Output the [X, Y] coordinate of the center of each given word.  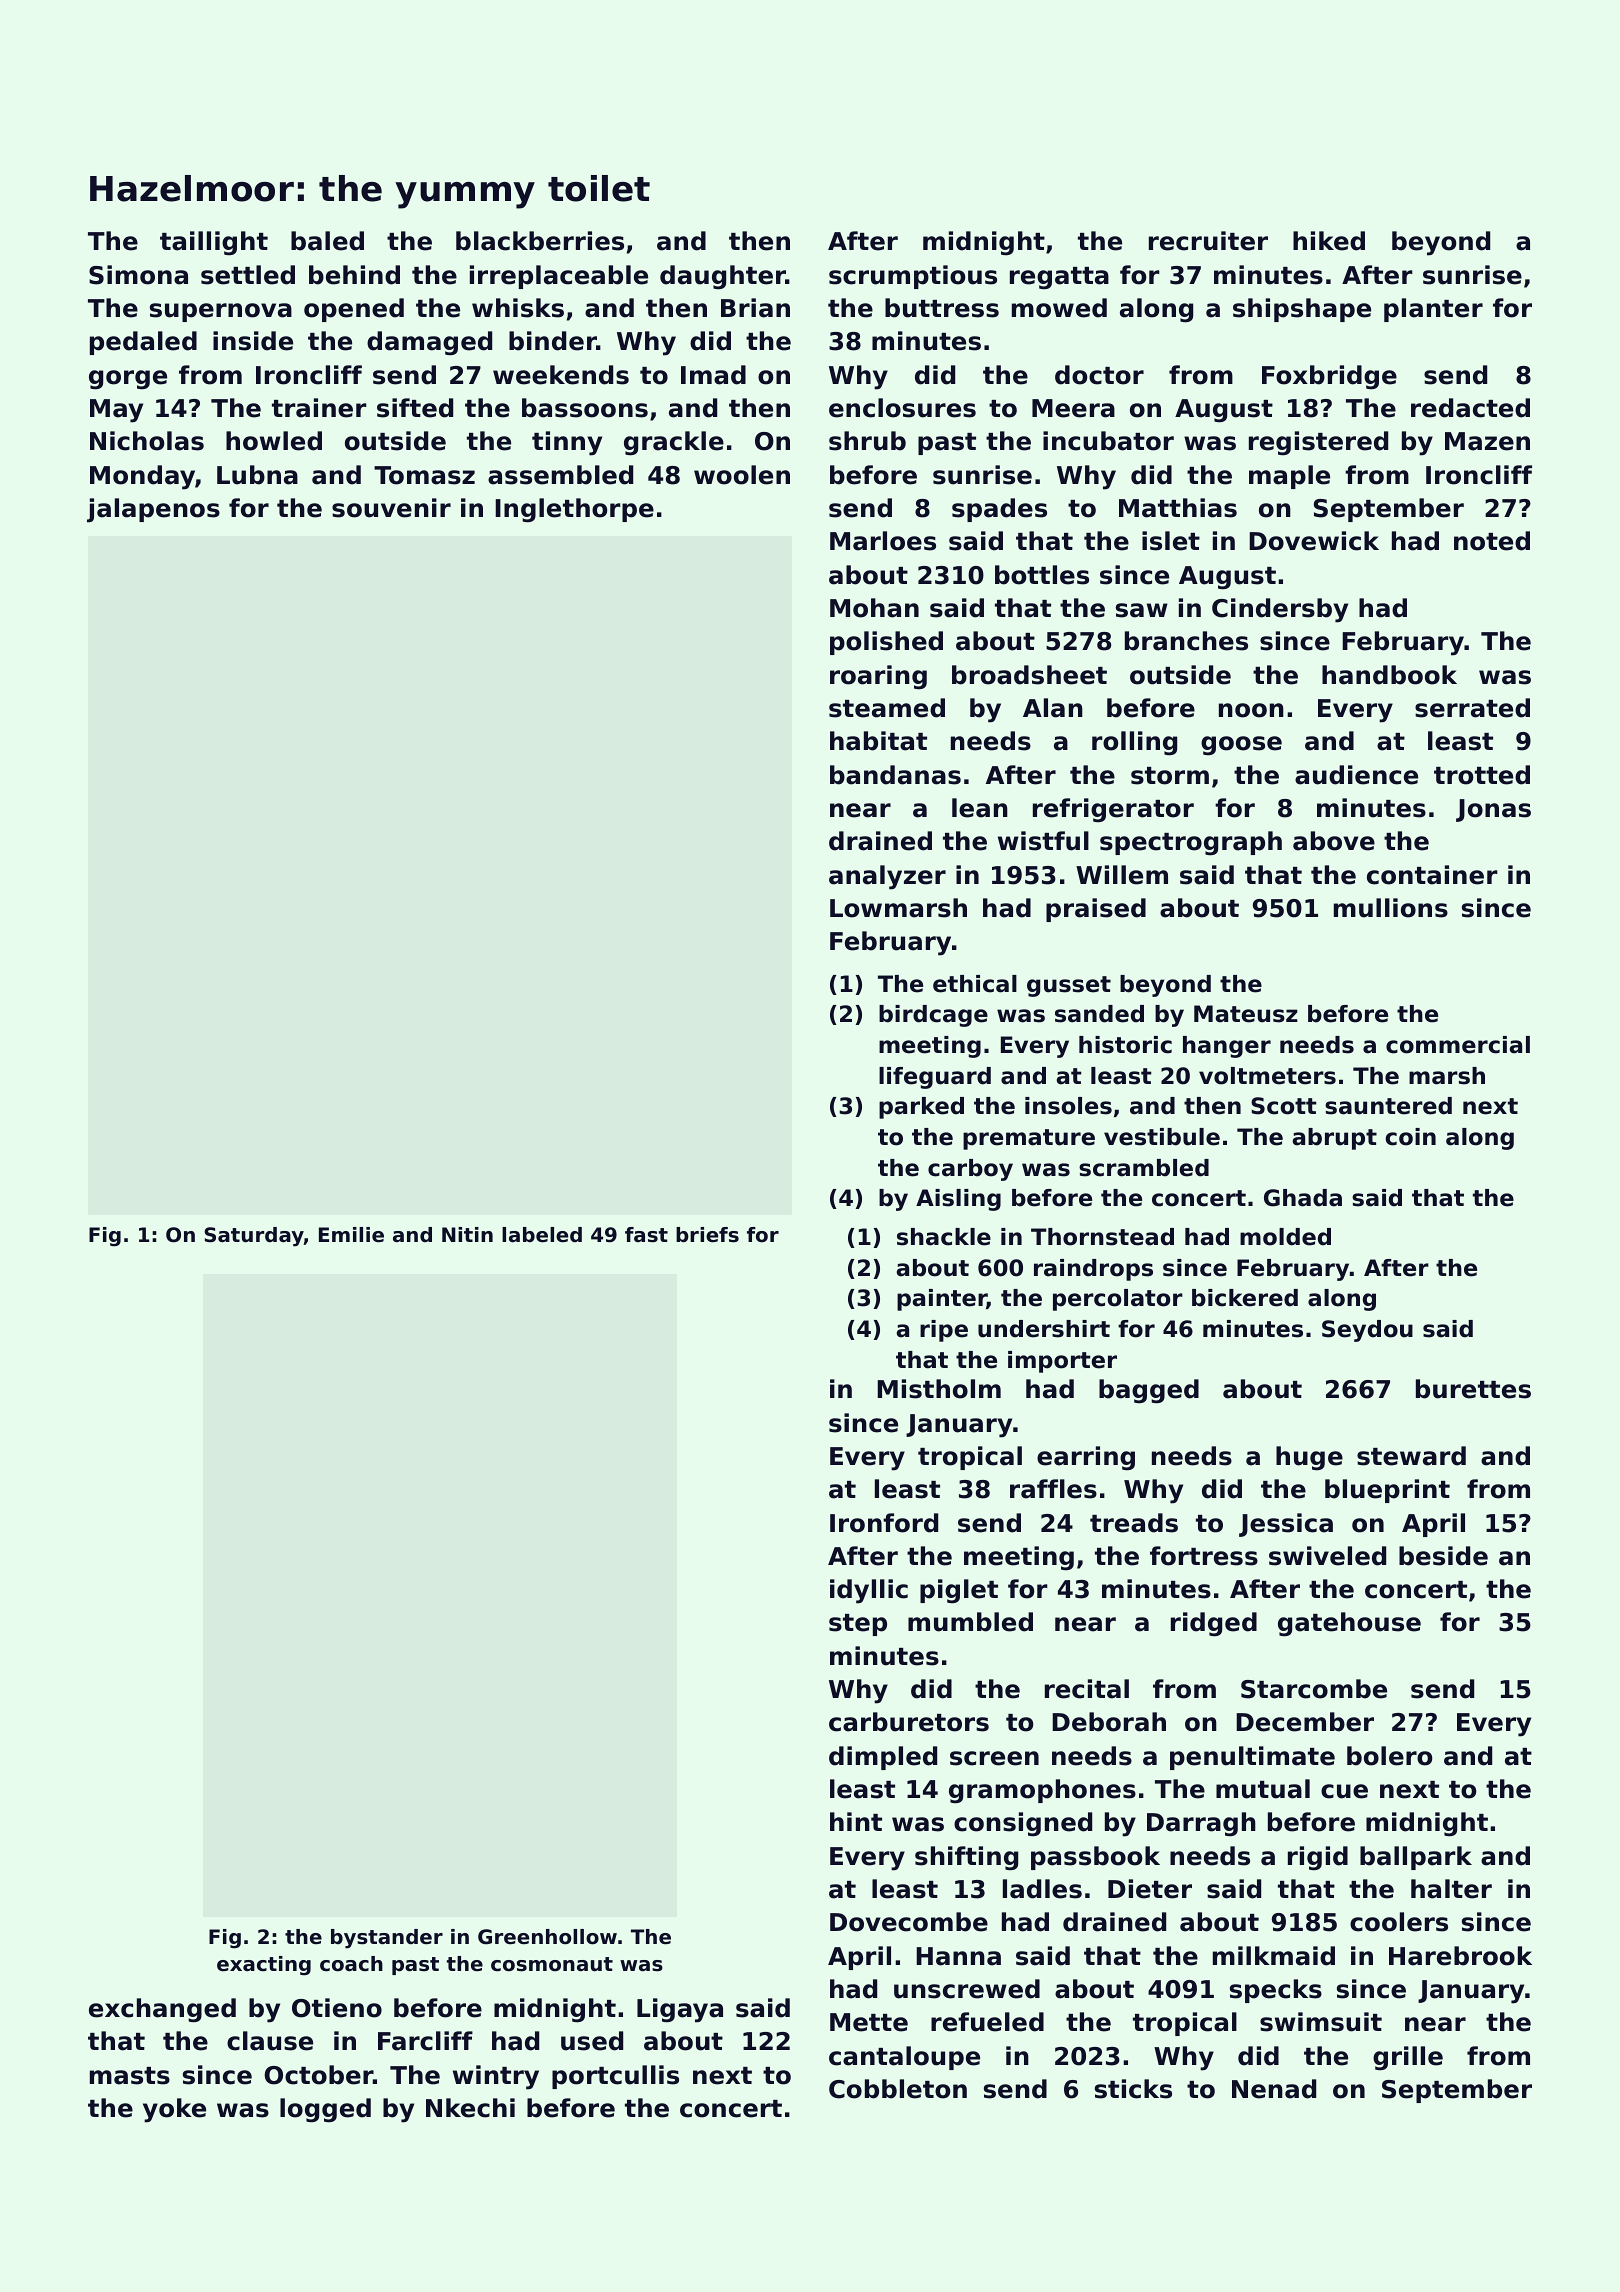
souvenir [391, 508]
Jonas [1493, 810]
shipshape [1302, 310]
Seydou [1367, 1331]
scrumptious [913, 277]
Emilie [351, 1235]
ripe [944, 1331]
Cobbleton [898, 2089]
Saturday [254, 1237]
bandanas [895, 775]
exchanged [162, 2010]
